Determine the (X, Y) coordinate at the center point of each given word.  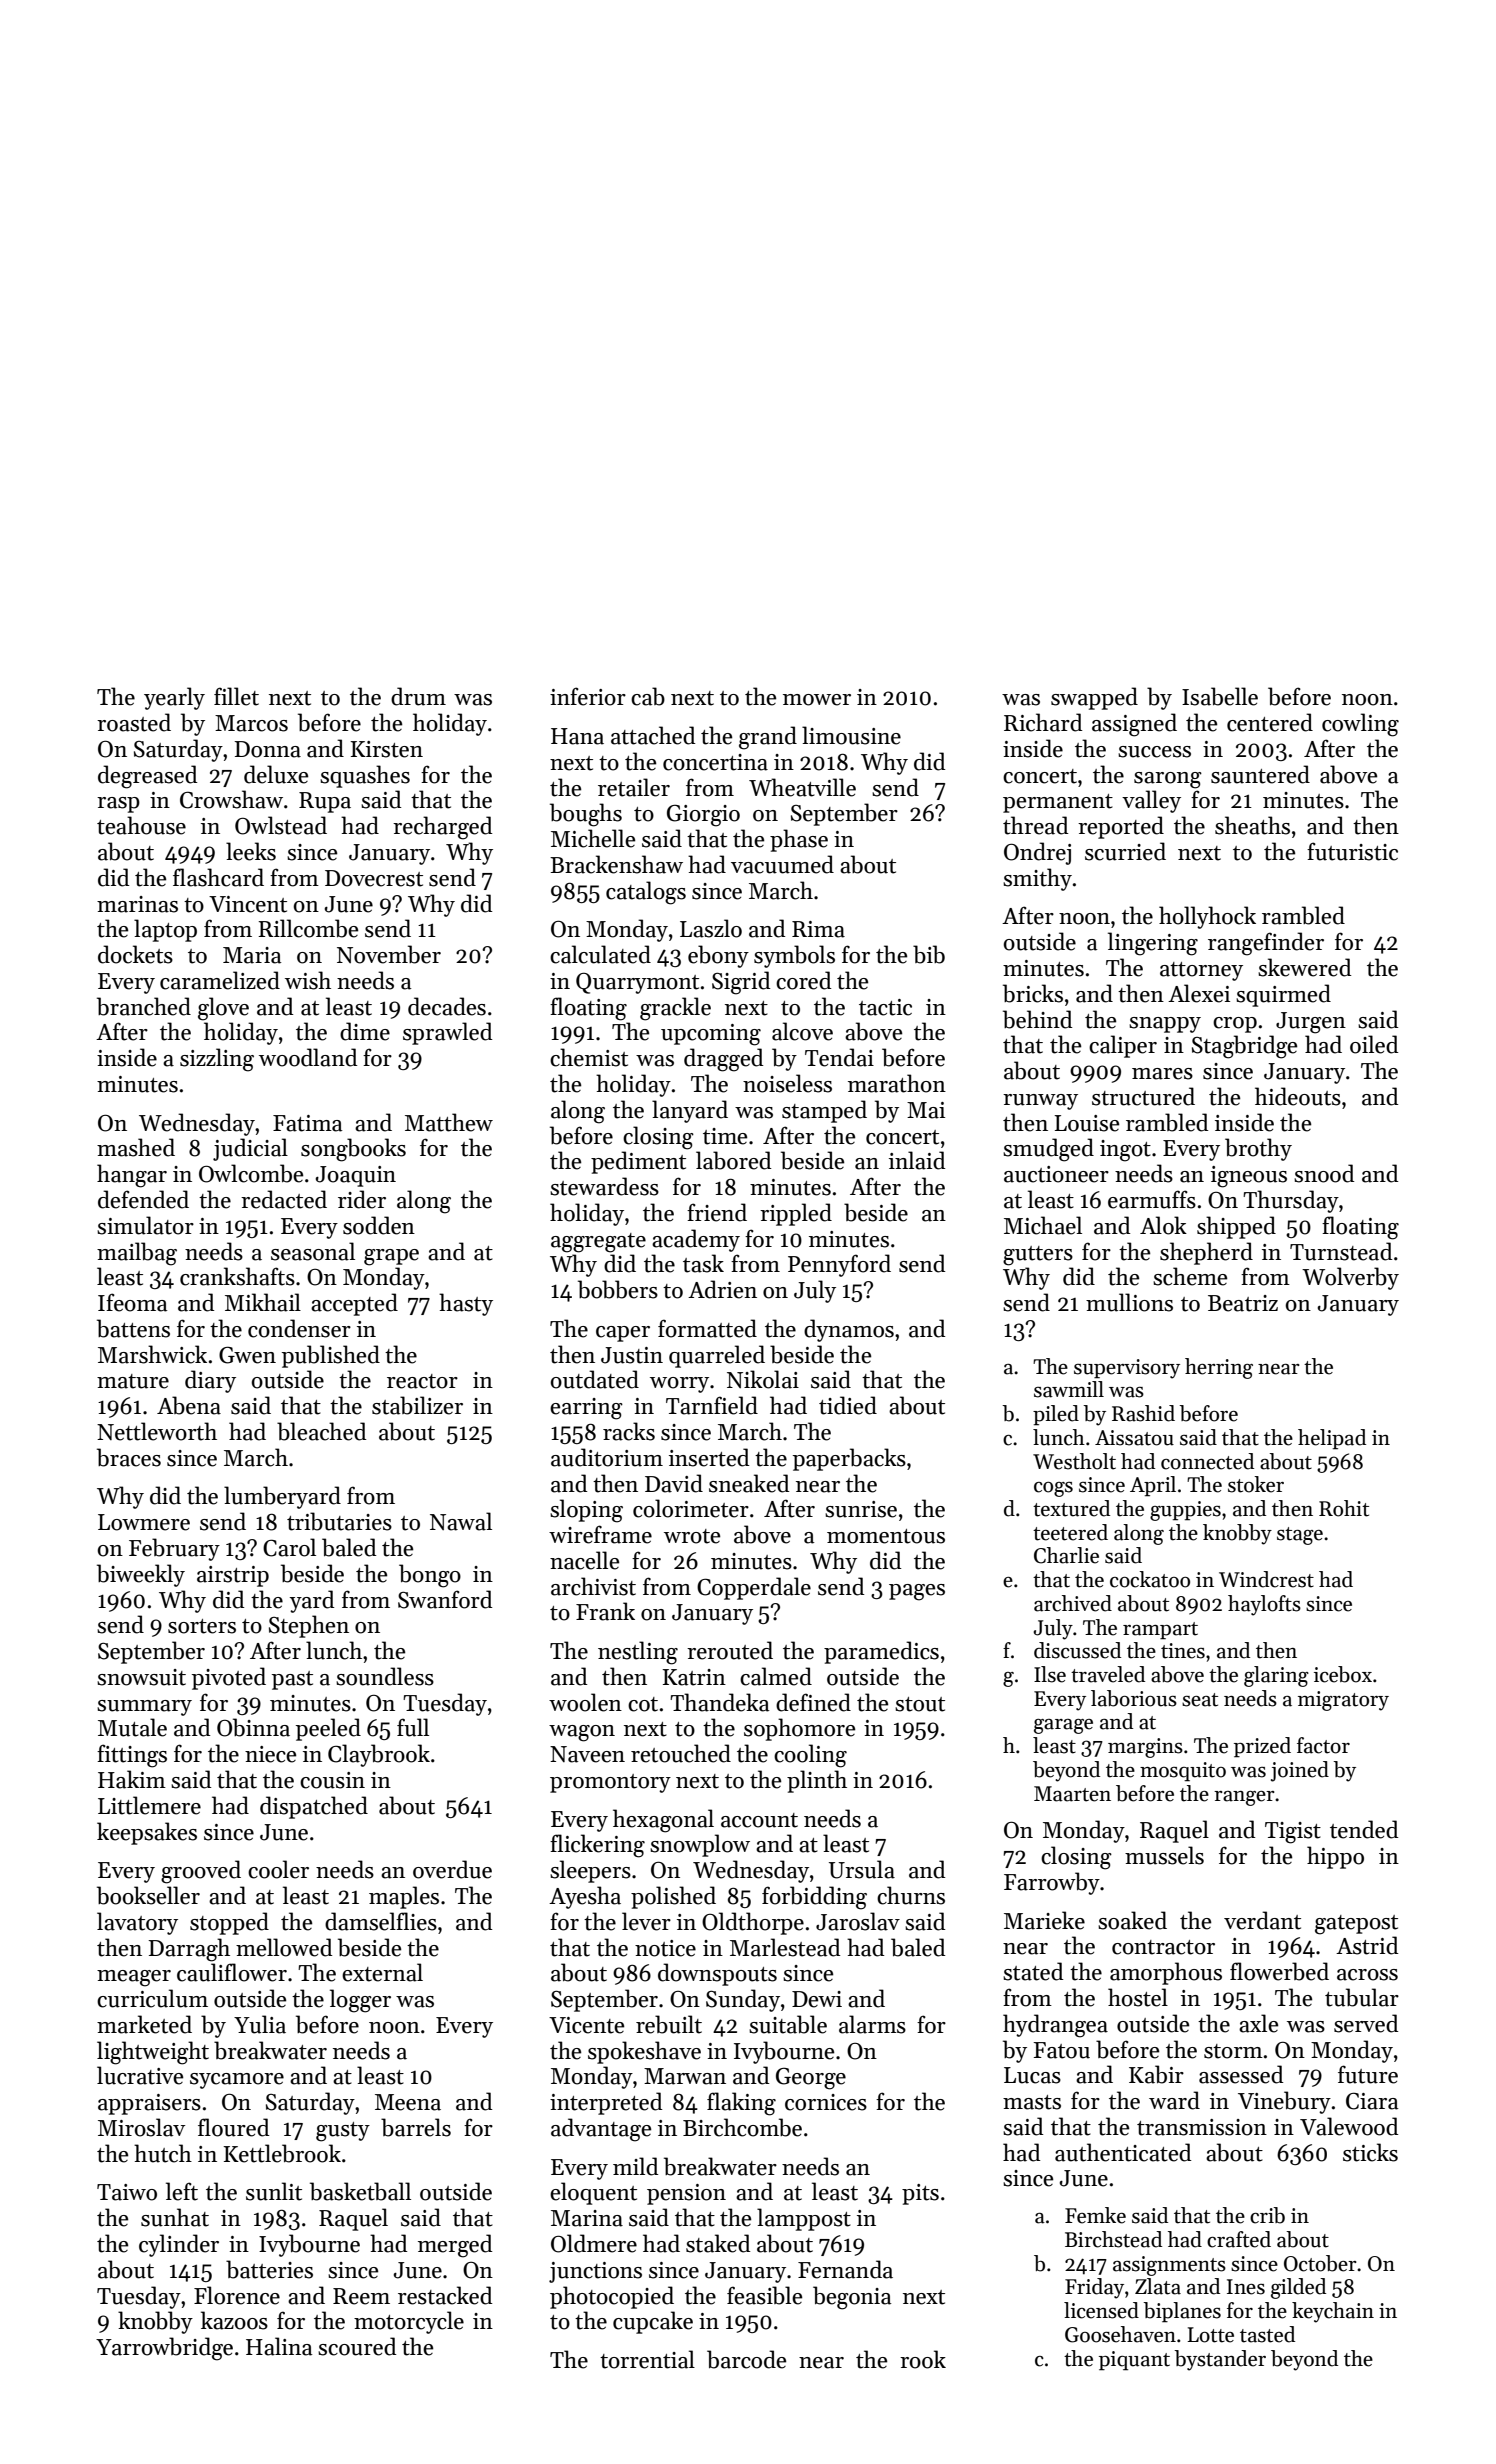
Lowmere (144, 1522)
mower (817, 700)
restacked (445, 2295)
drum (418, 696)
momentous (886, 1536)
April (1153, 1486)
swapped (1094, 698)
